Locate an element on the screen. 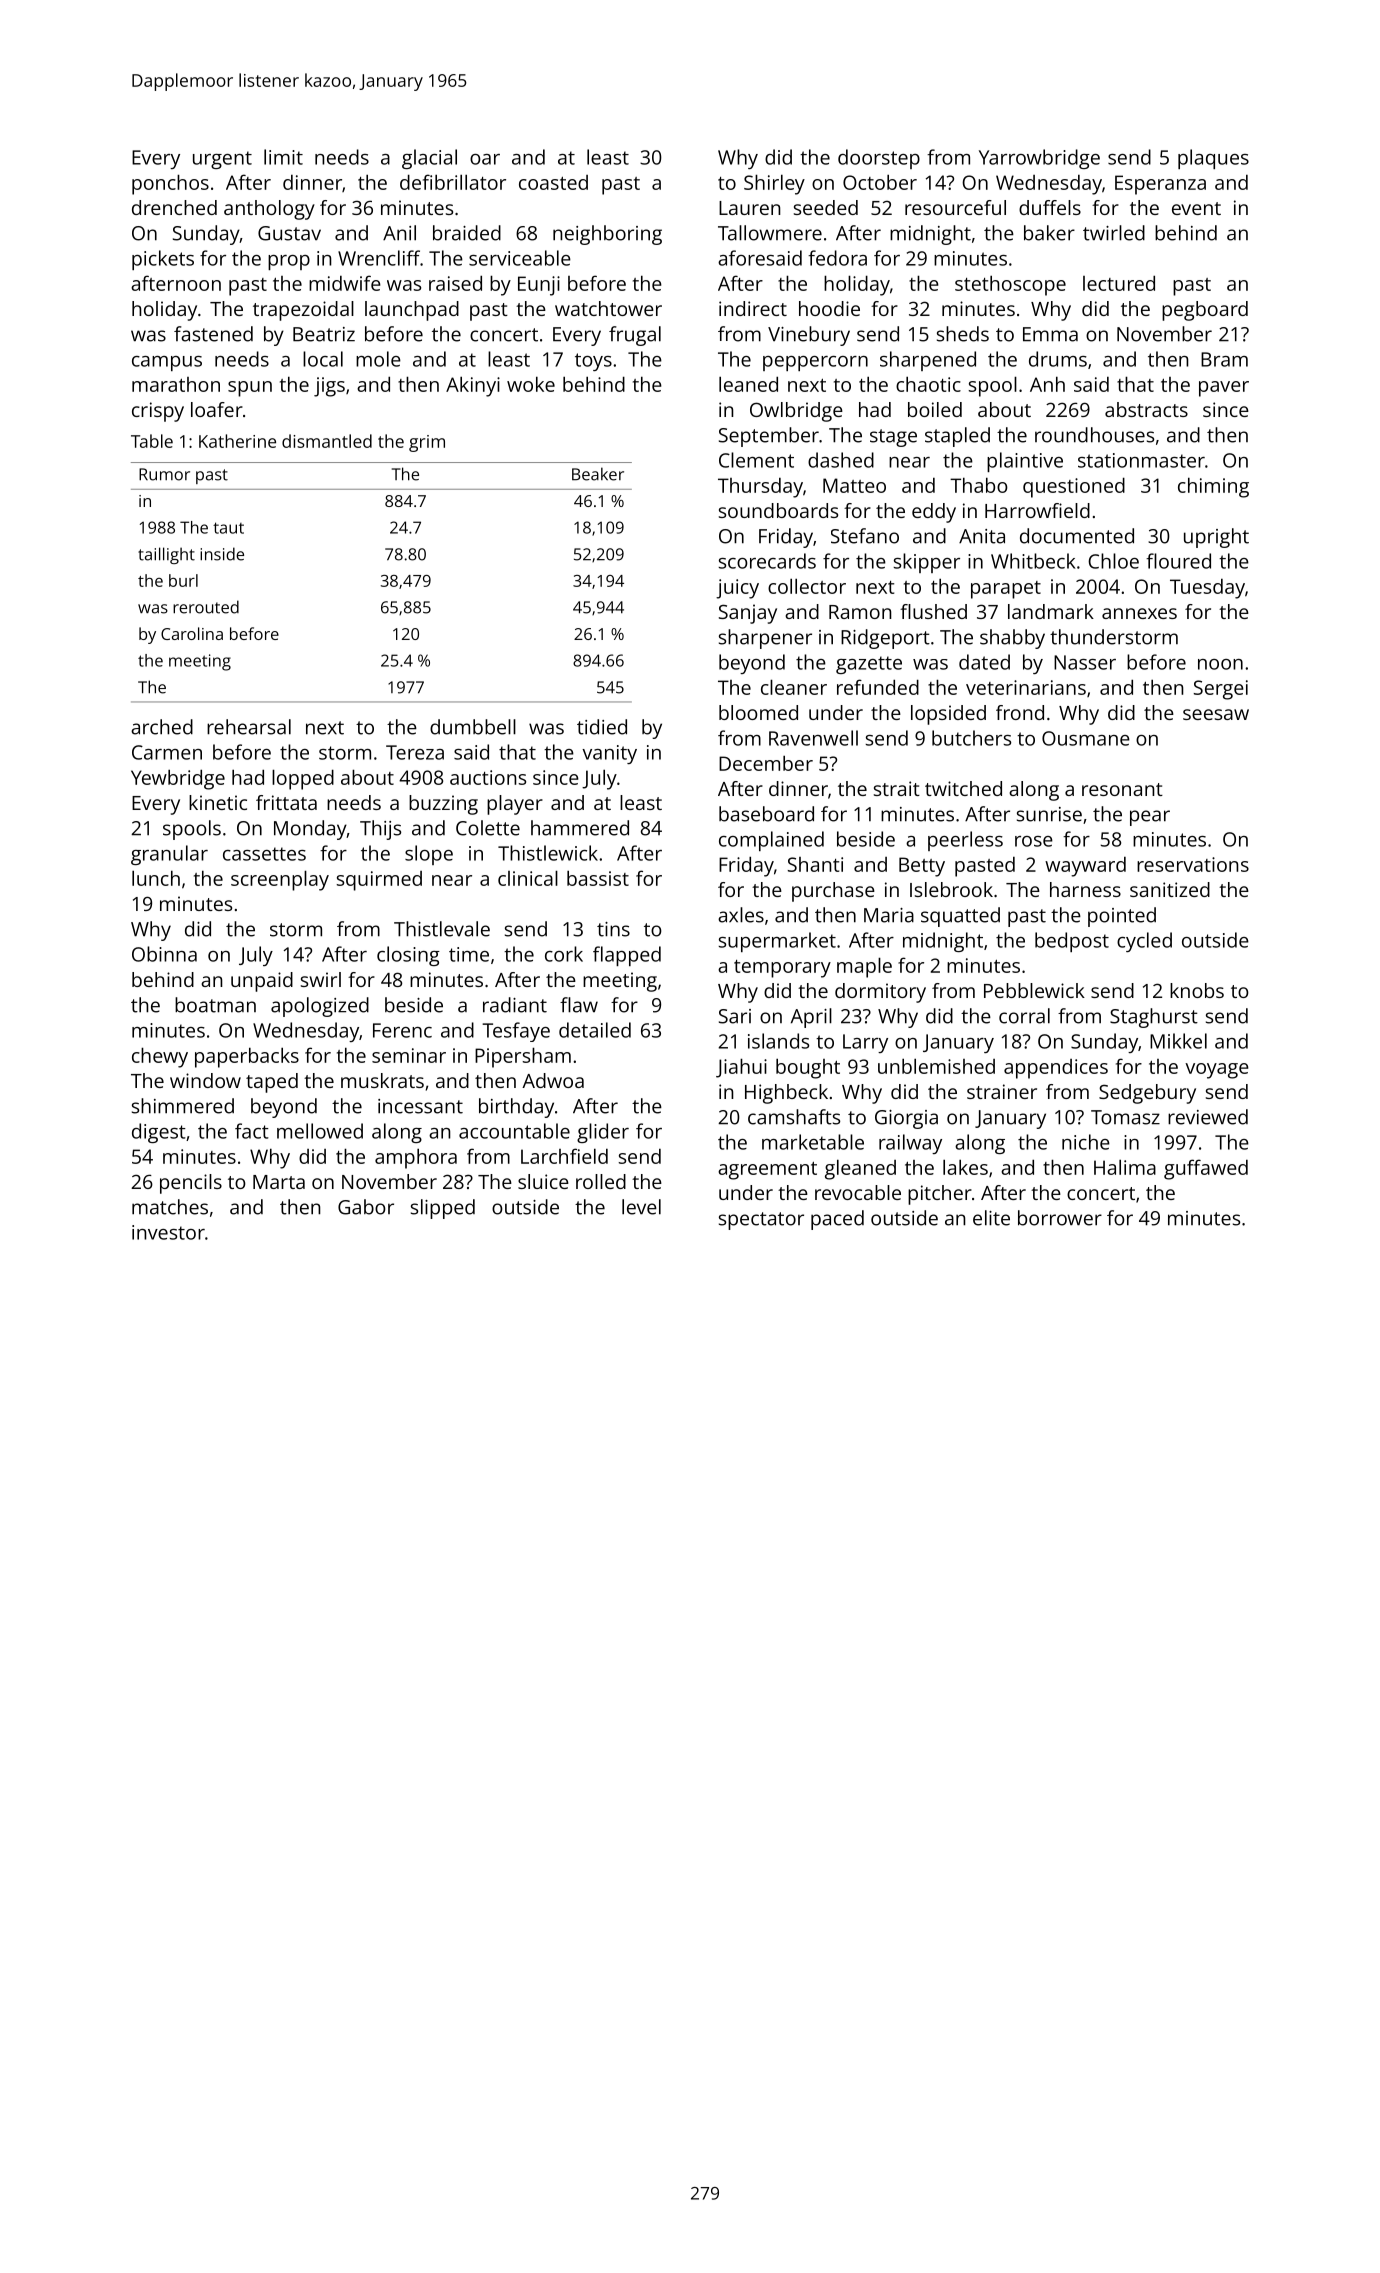  annexes is located at coordinates (1139, 613).
